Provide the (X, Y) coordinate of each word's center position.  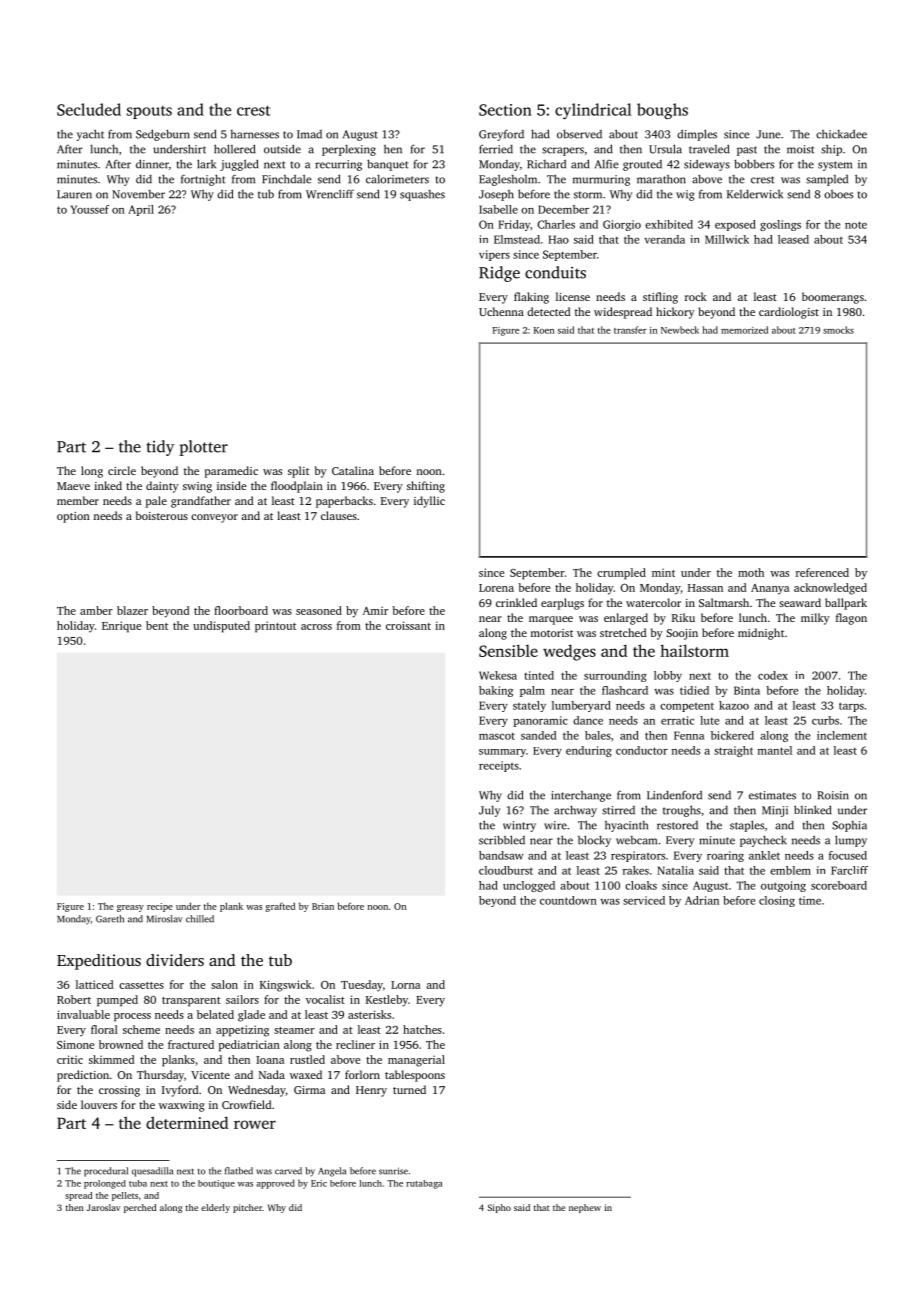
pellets (125, 1196)
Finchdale (287, 179)
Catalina (353, 470)
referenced (822, 572)
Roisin (833, 795)
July (489, 811)
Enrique (121, 627)
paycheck (763, 841)
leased (793, 239)
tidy (160, 448)
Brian (323, 906)
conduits (555, 272)
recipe (160, 907)
